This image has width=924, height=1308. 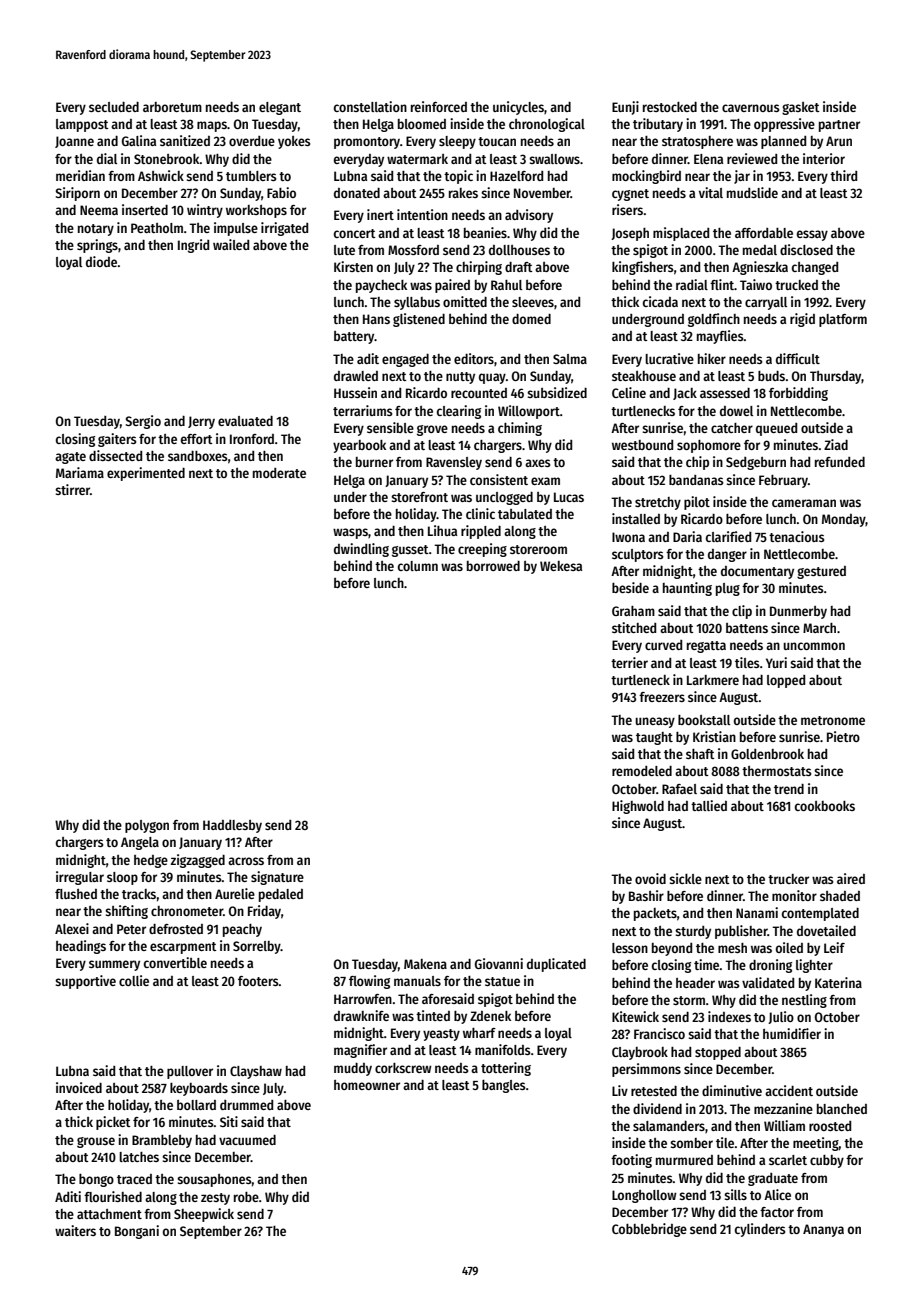 What do you see at coordinates (638, 807) in the image?
I see `Highwold` at bounding box center [638, 807].
